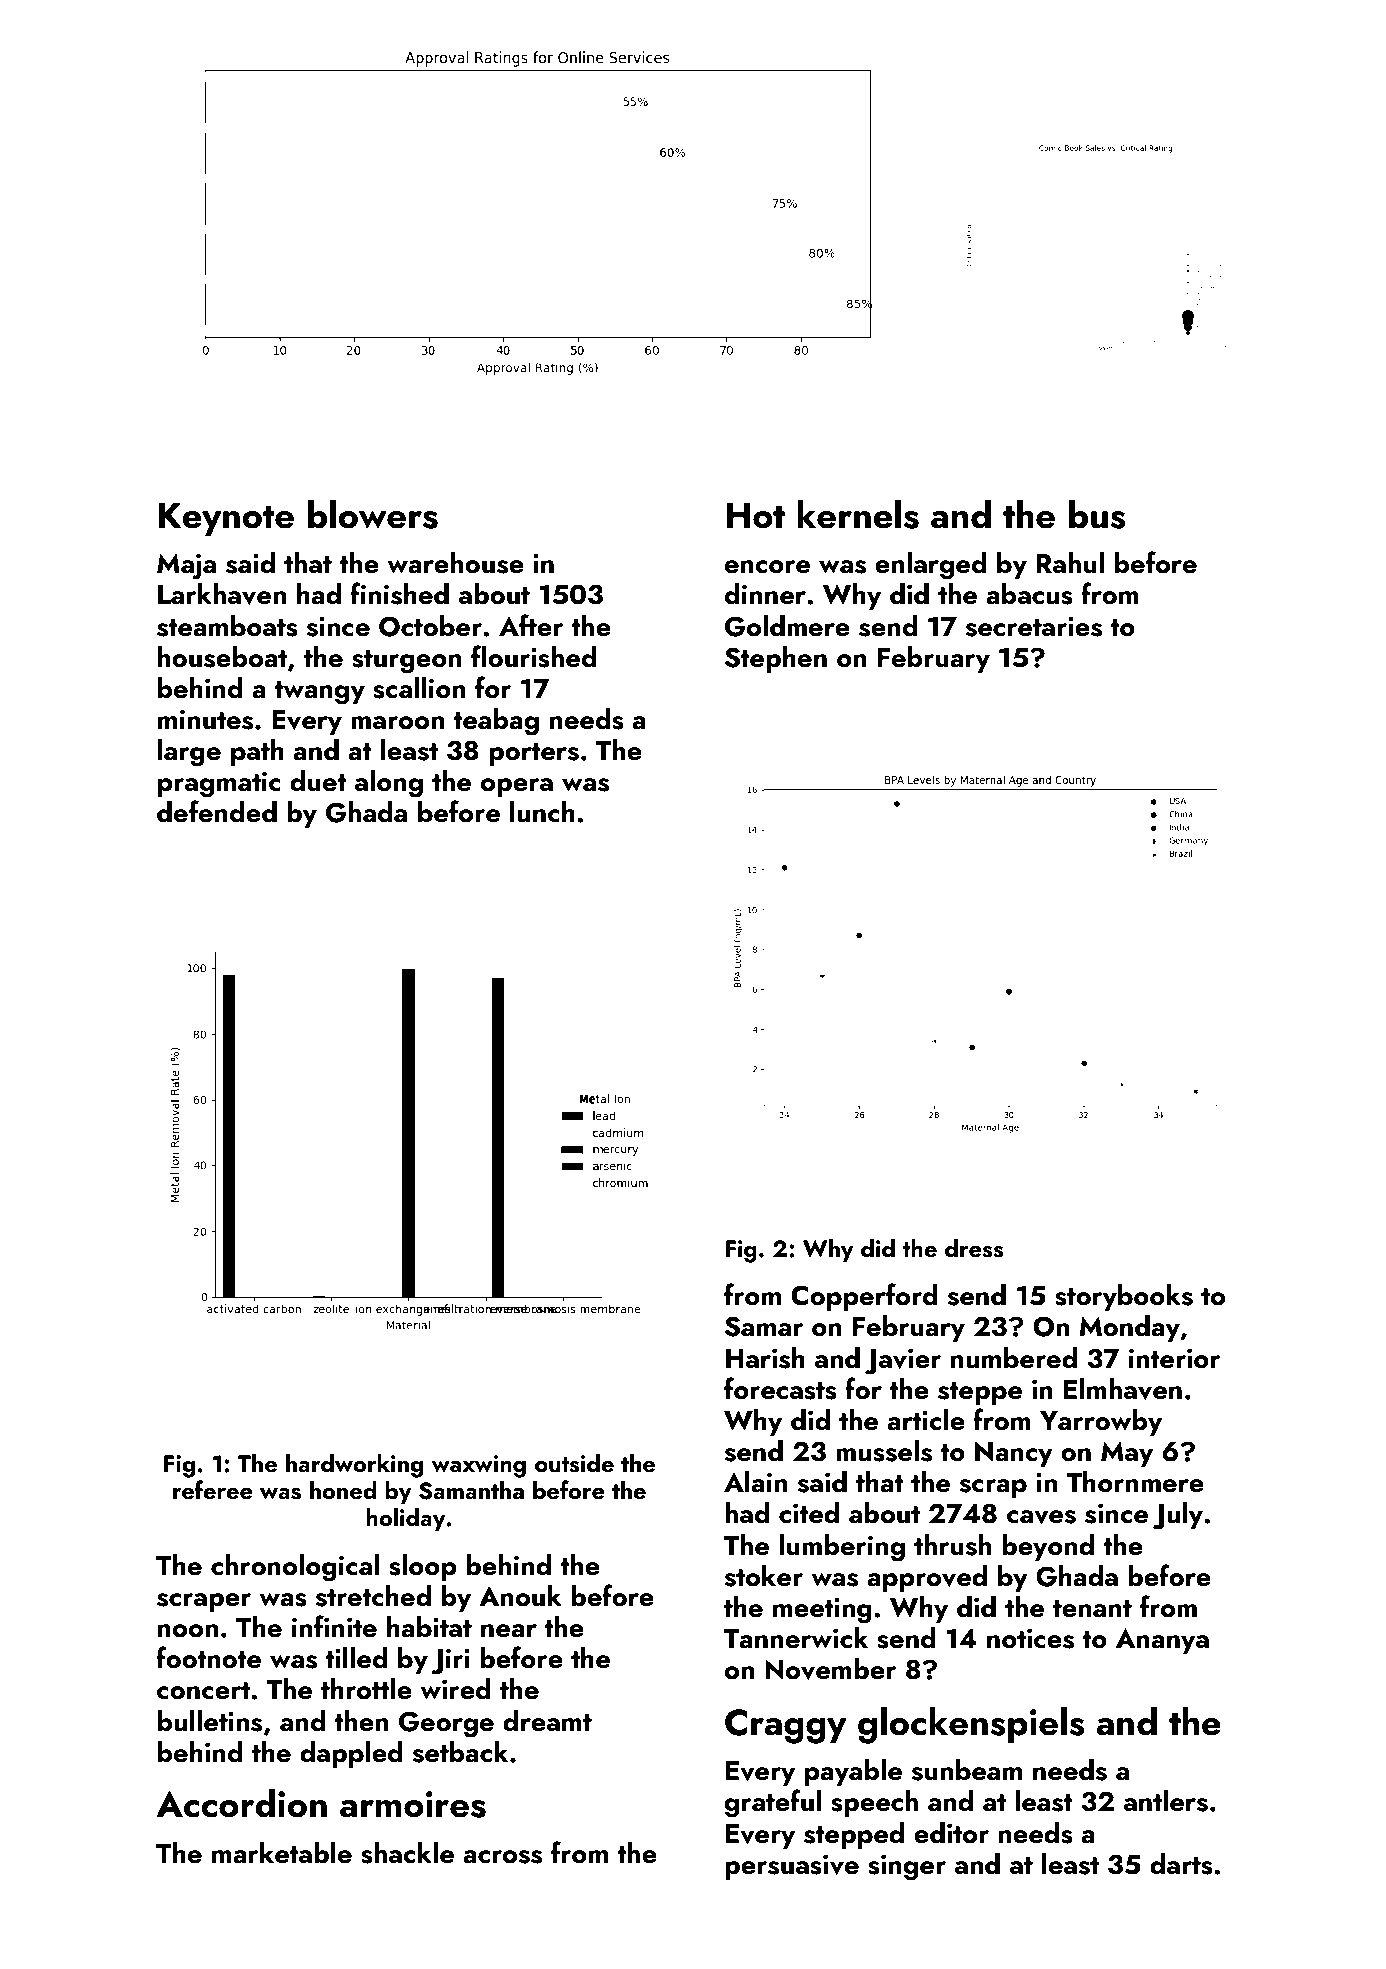  Describe the element at coordinates (974, 1248) in the page. I see `dress` at that location.
